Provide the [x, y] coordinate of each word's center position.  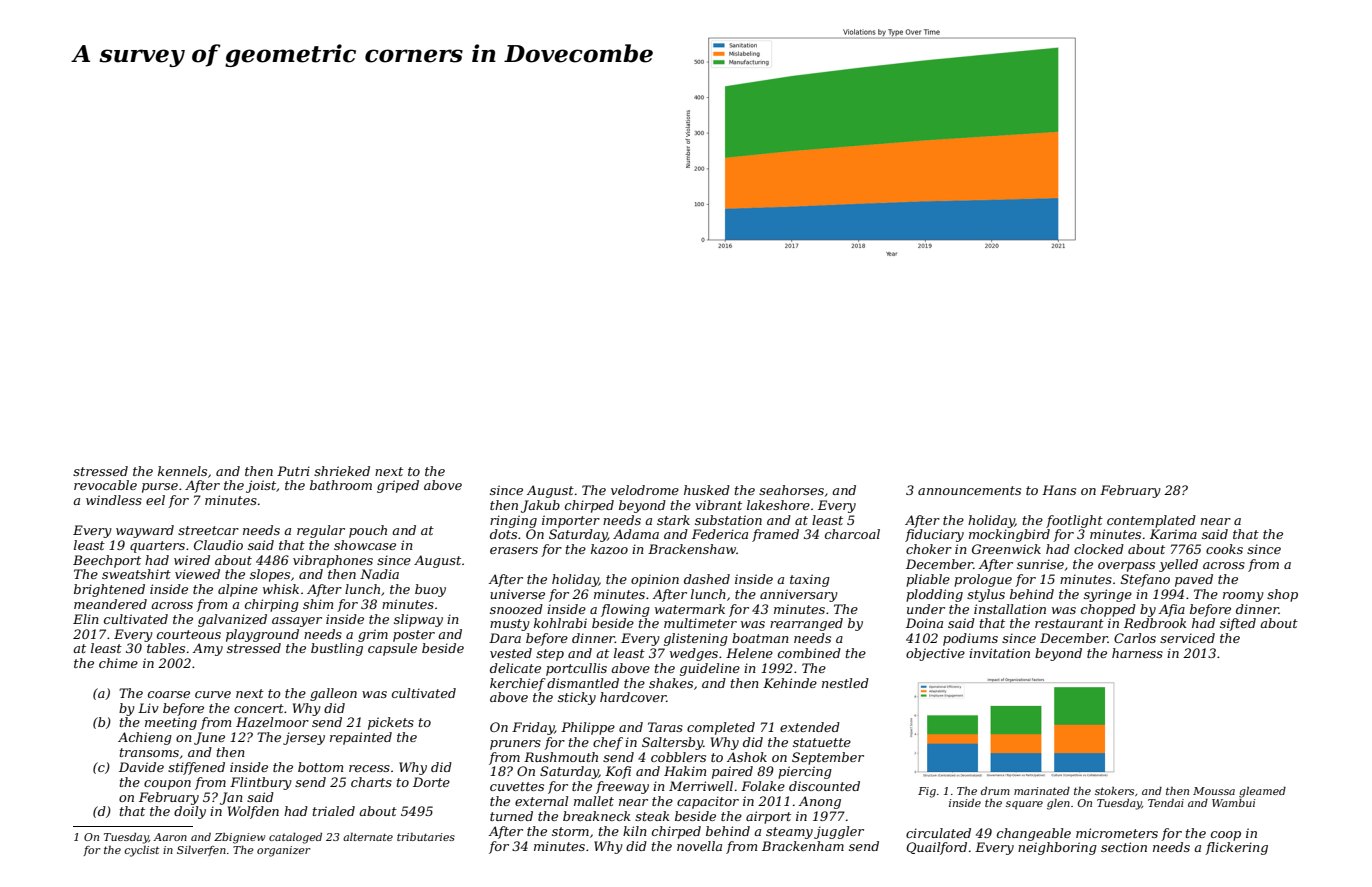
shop [1282, 595]
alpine [238, 590]
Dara [505, 638]
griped [398, 486]
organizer [284, 851]
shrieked [342, 471]
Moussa [1214, 791]
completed [721, 728]
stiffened [196, 768]
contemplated [1151, 521]
